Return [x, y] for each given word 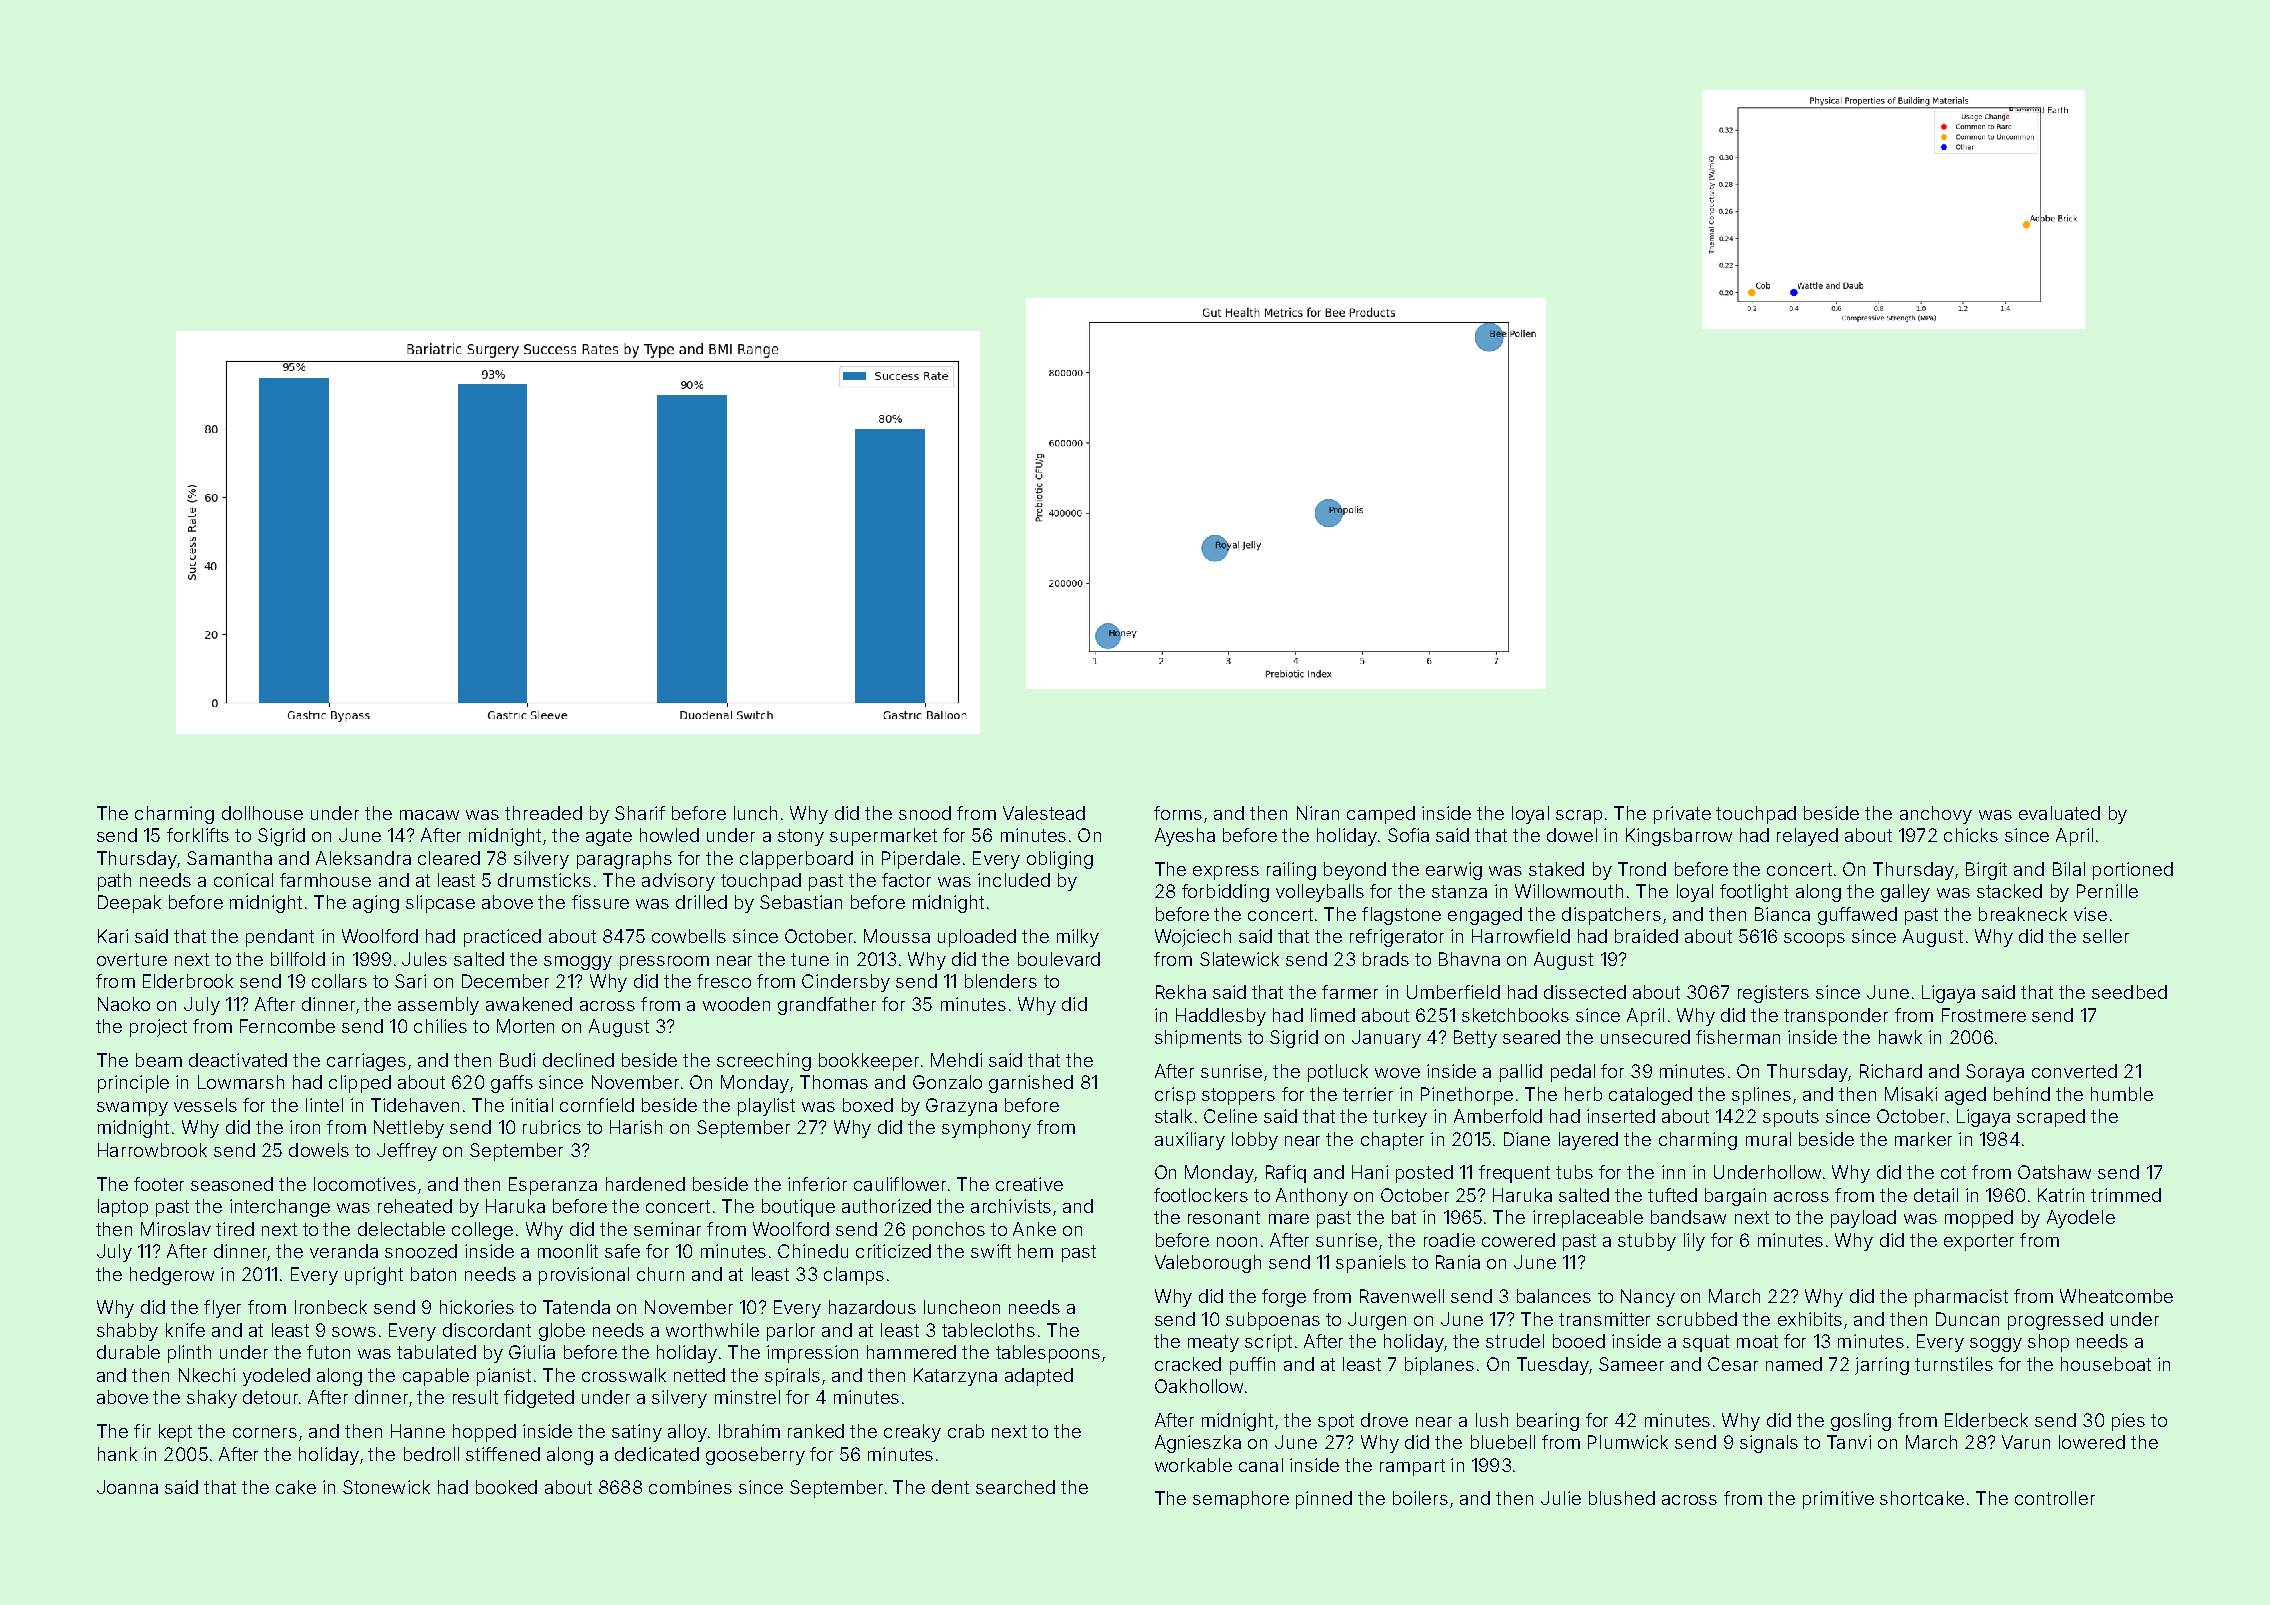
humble [2122, 1094]
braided [1646, 936]
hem [1035, 1251]
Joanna [127, 1487]
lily [1694, 1242]
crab [966, 1431]
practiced [502, 938]
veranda [344, 1251]
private [1682, 815]
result [475, 1397]
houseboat [2106, 1364]
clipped [360, 1084]
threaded [543, 813]
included [1014, 880]
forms [1178, 813]
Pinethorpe [1467, 1096]
